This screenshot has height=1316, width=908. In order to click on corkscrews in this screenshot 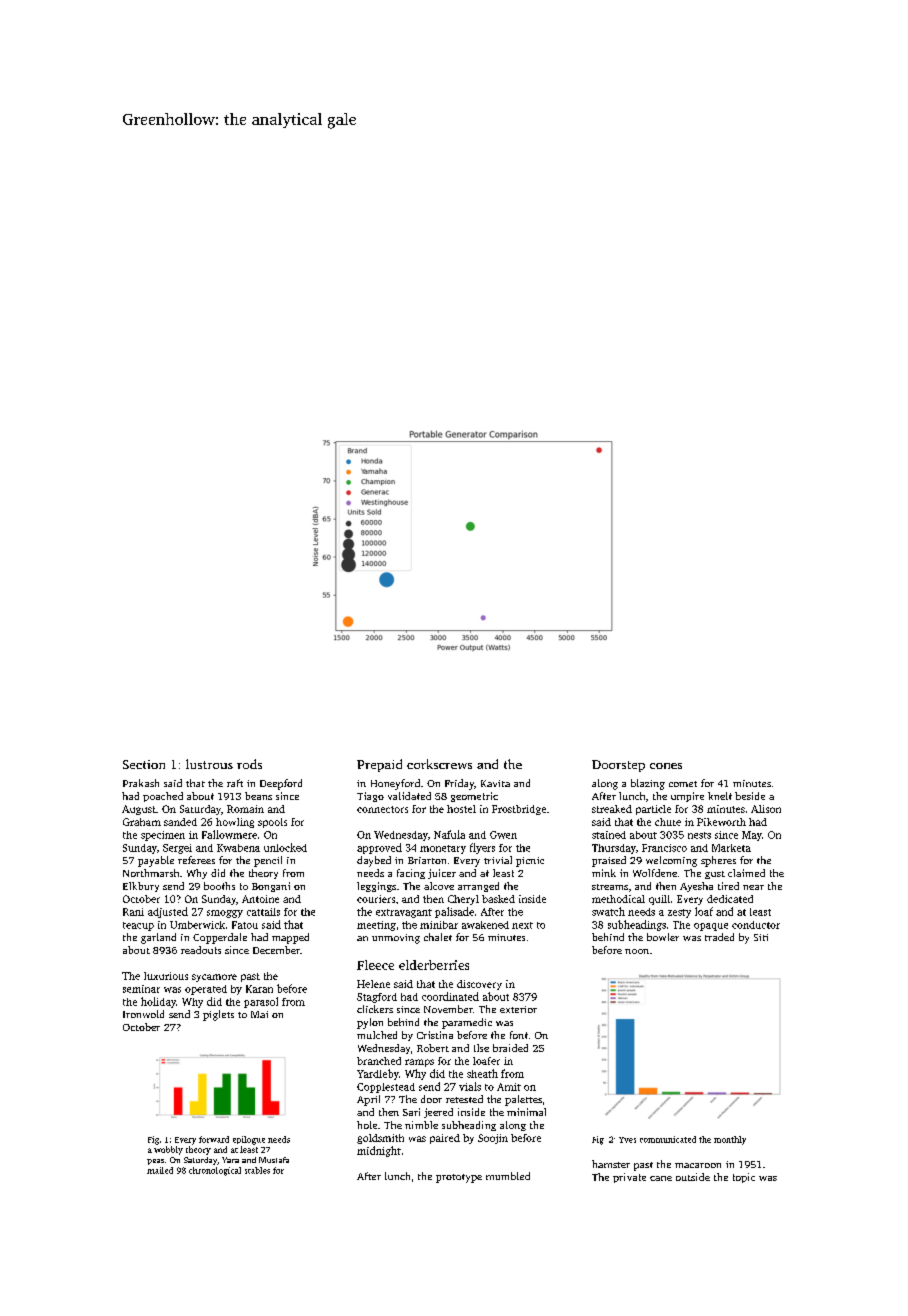, I will do `click(439, 764)`.
